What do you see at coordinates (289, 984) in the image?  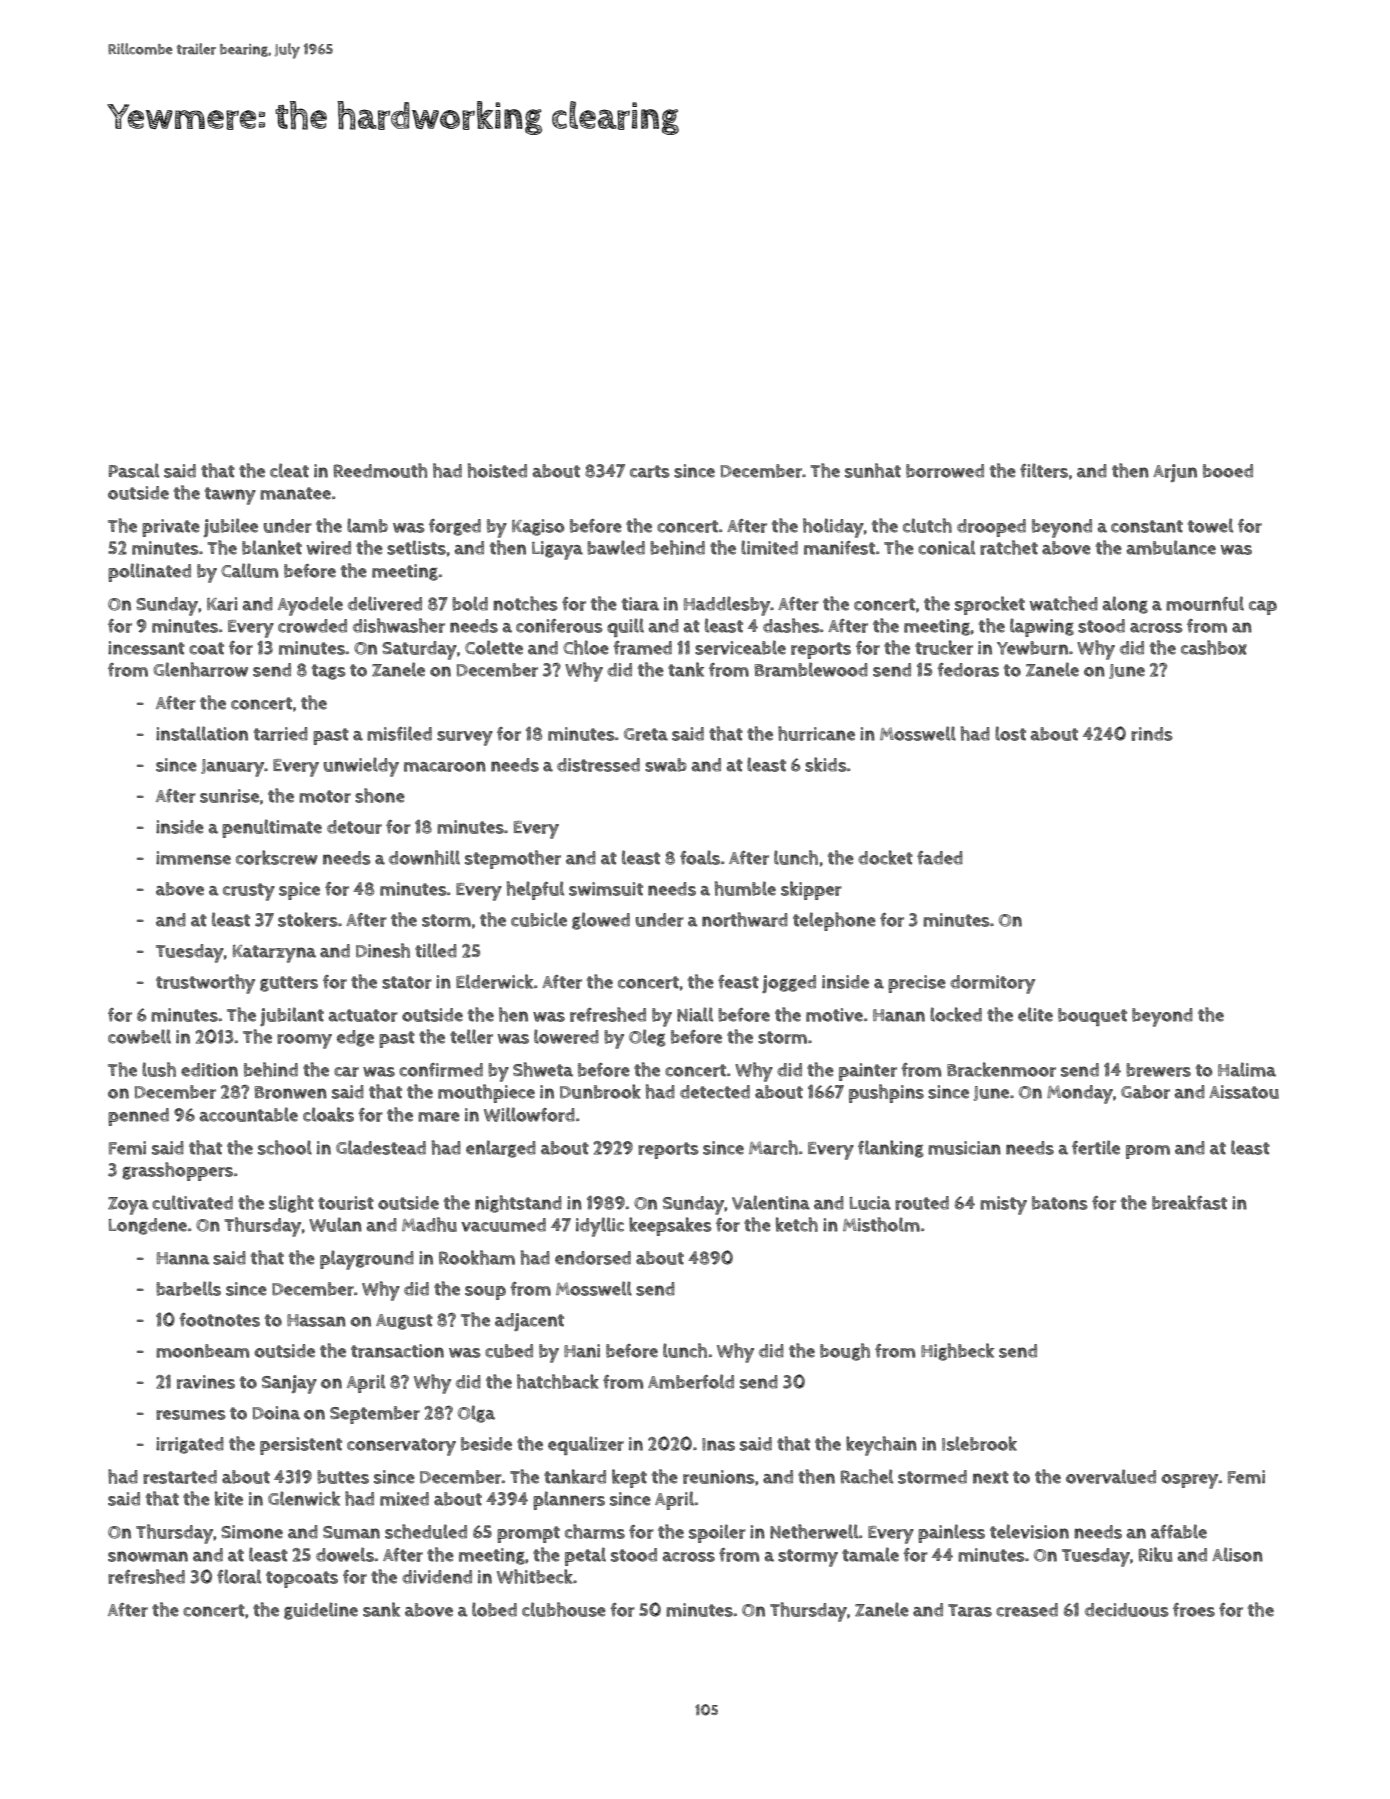 I see `gutters` at bounding box center [289, 984].
